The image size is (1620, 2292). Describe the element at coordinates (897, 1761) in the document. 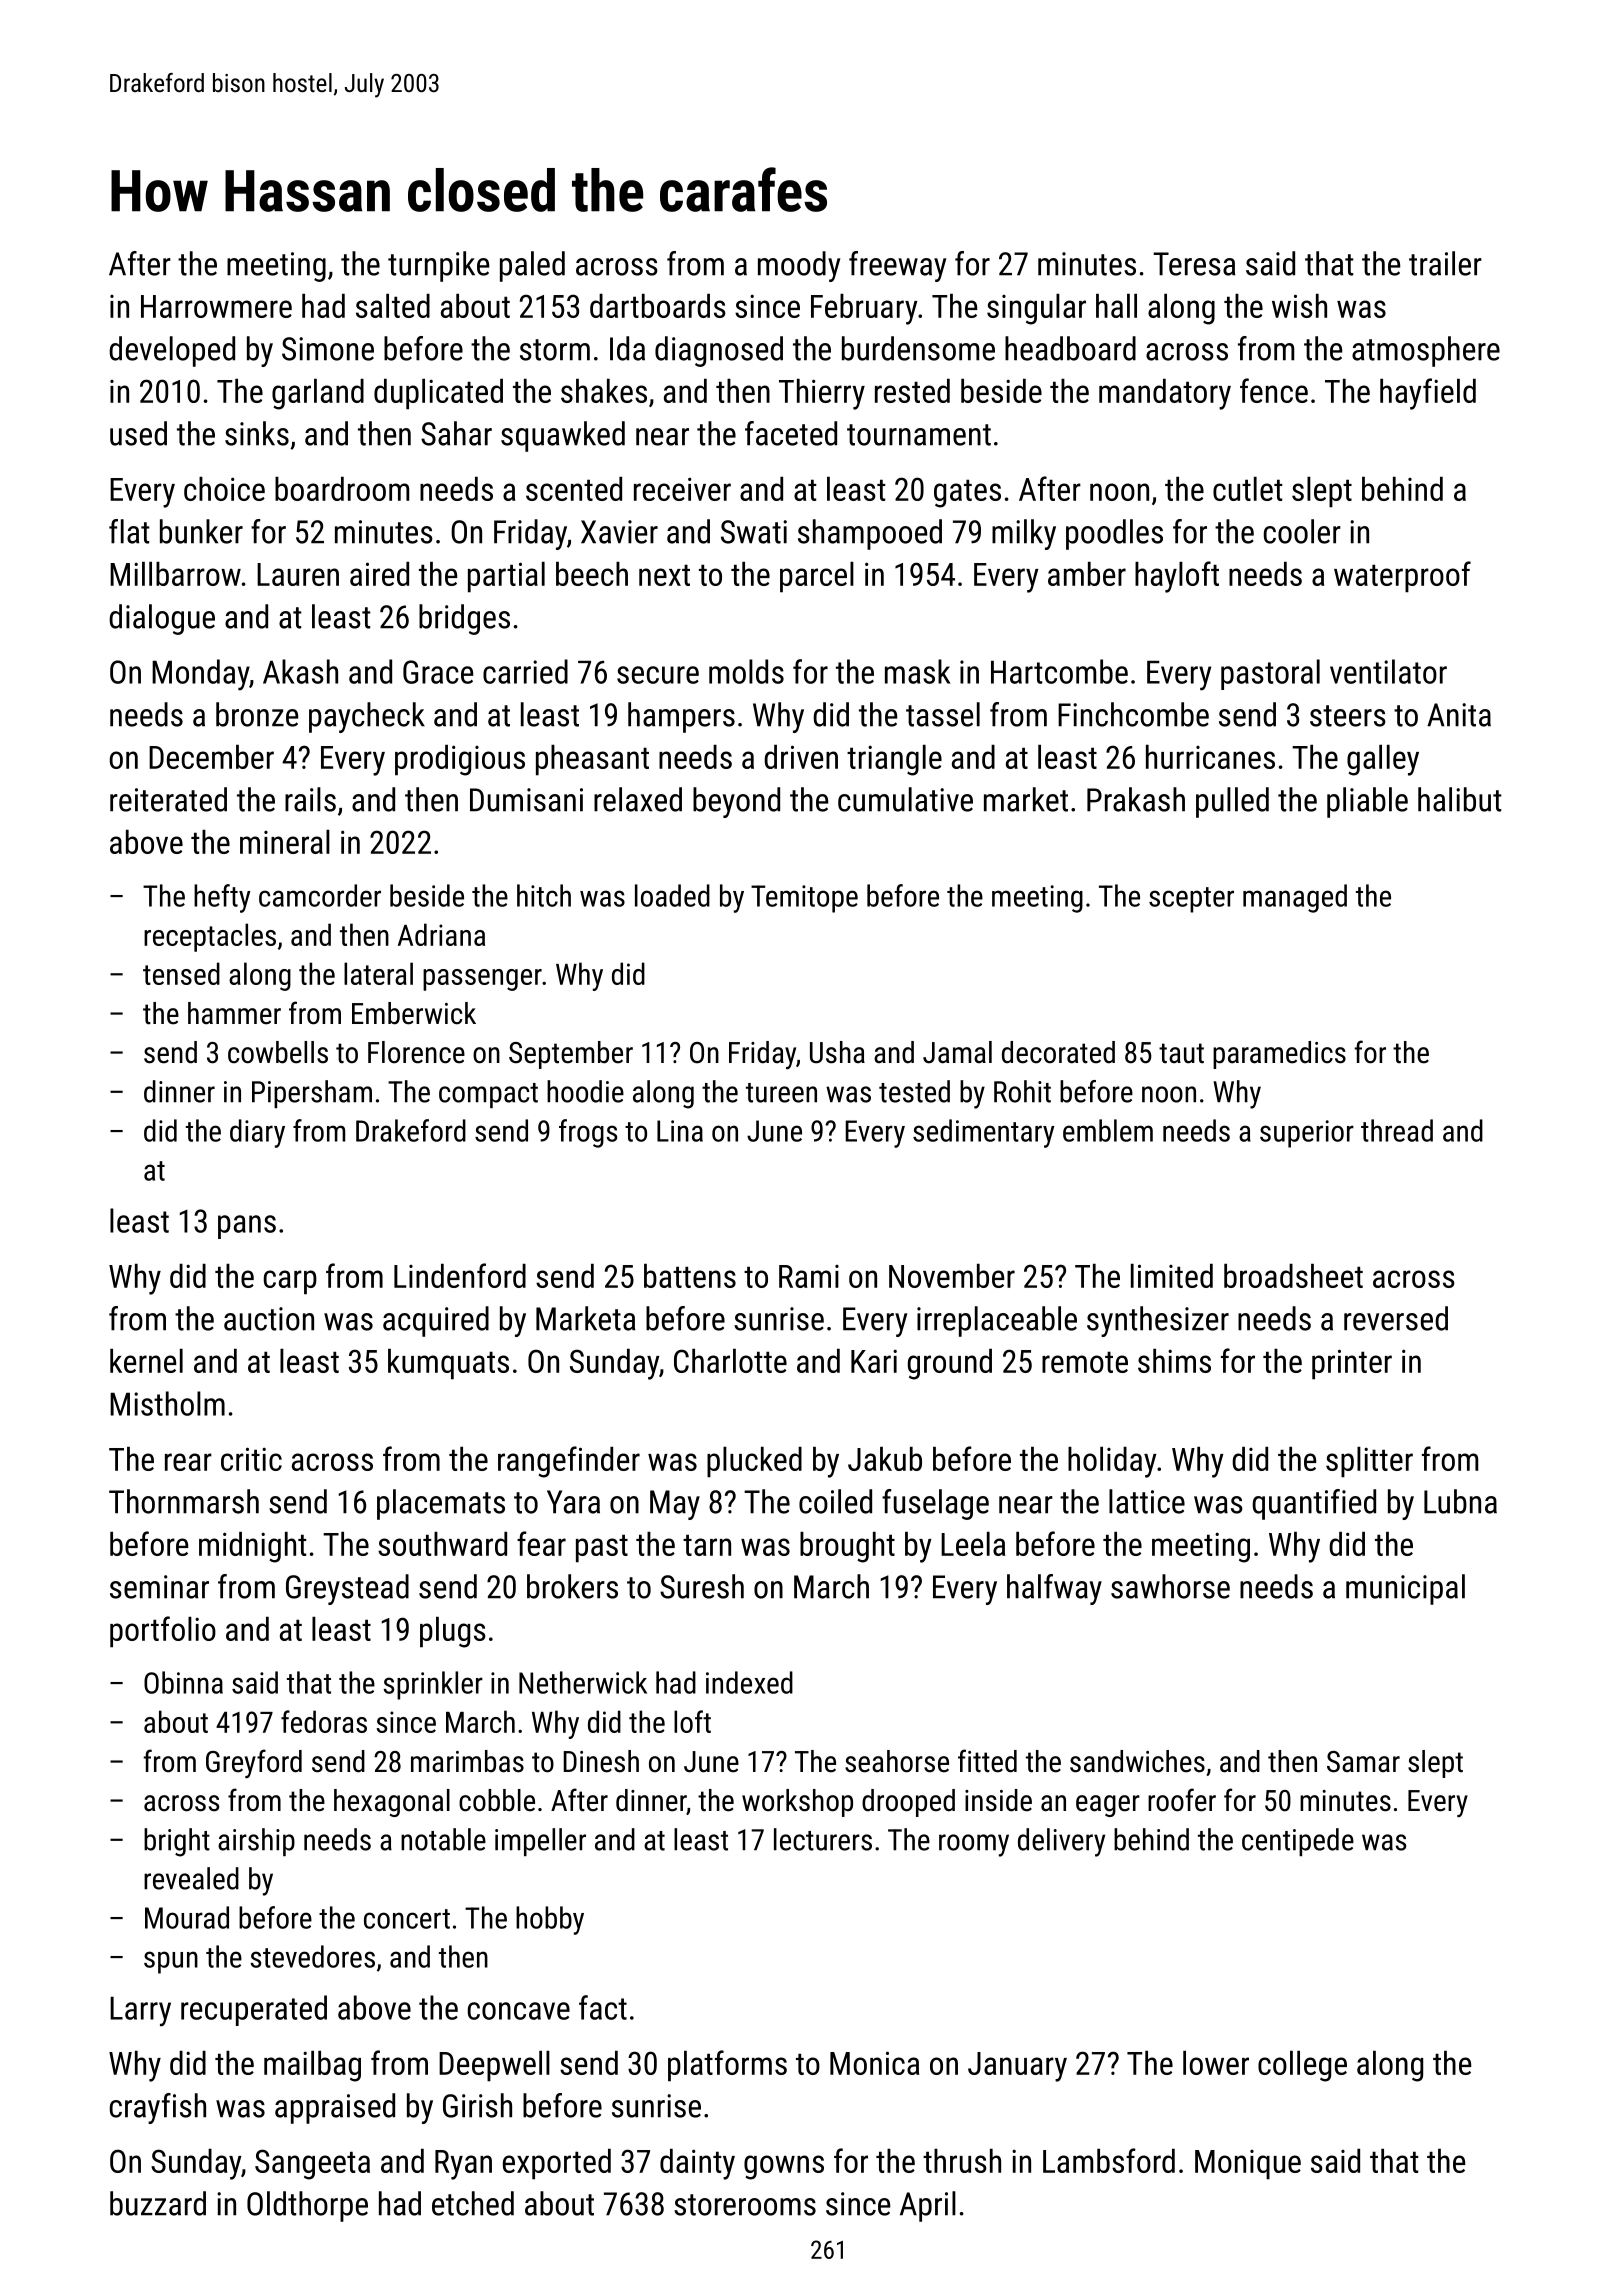

I see `seahorse` at that location.
